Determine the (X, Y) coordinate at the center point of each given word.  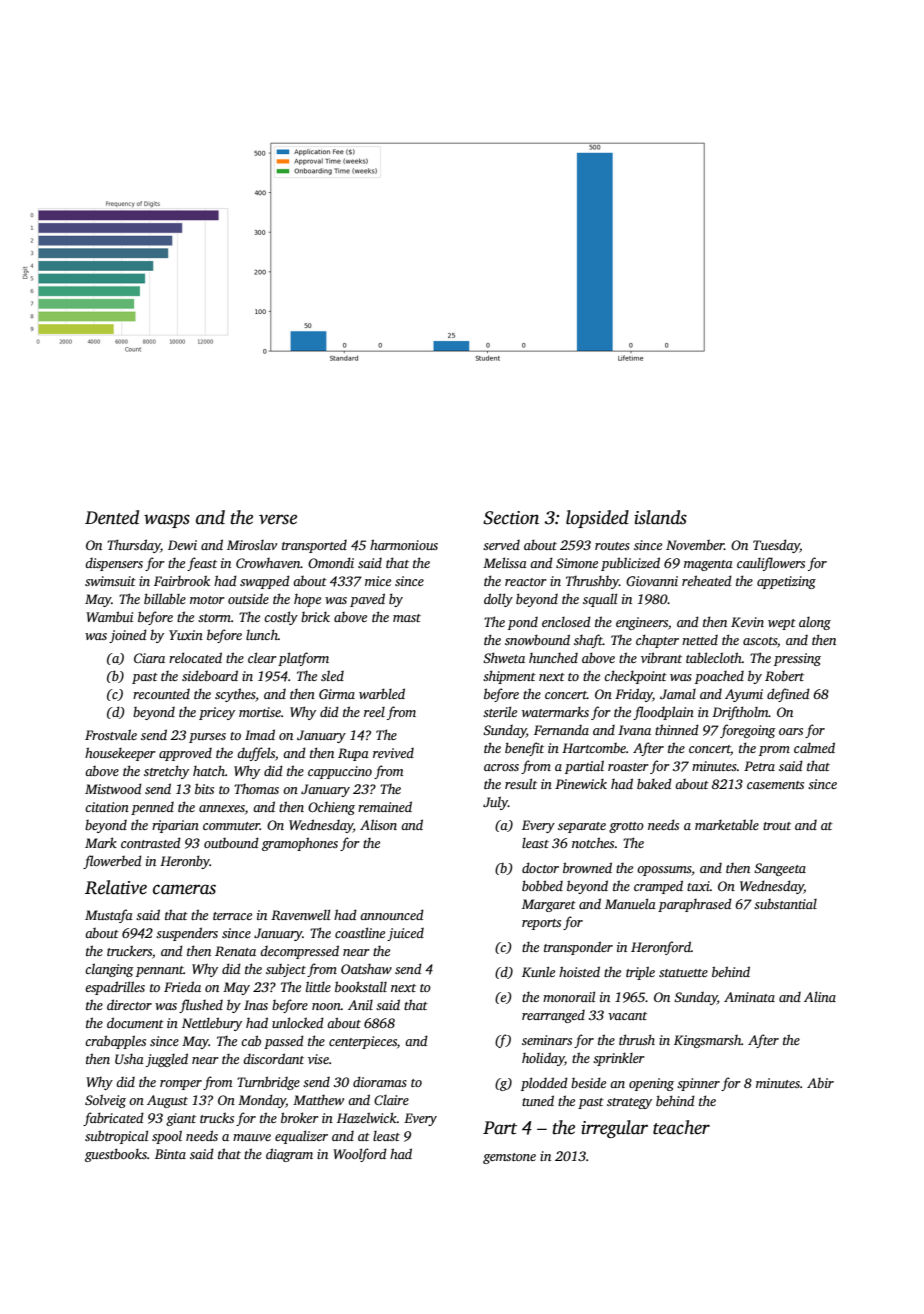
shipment (509, 677)
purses (207, 738)
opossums (664, 871)
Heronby (185, 862)
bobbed (542, 885)
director (129, 1004)
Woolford (360, 1155)
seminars (547, 1040)
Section (511, 518)
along (815, 623)
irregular (614, 1129)
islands (660, 517)
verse (278, 519)
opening (651, 1084)
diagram (289, 1155)
